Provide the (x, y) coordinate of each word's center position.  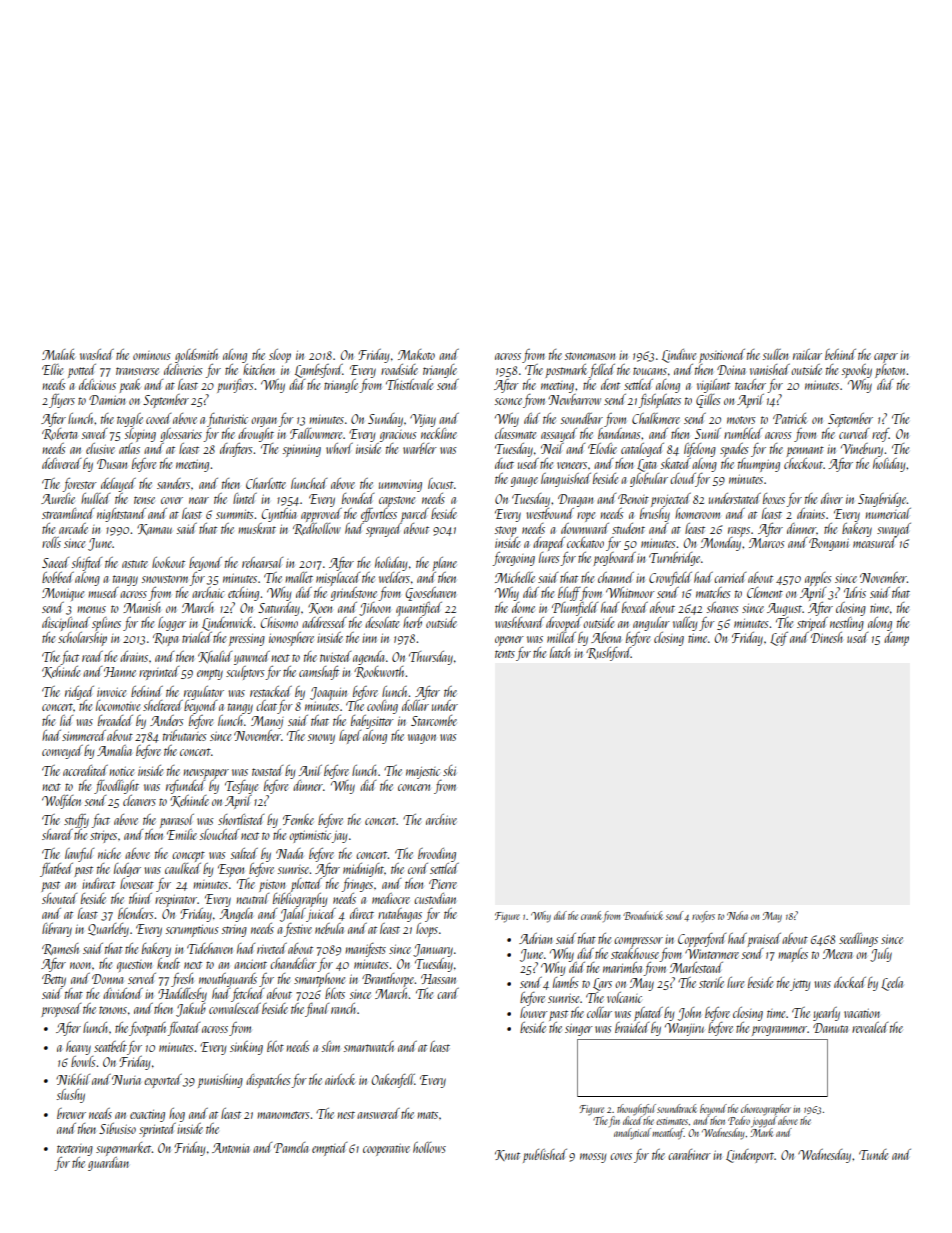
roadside (399, 369)
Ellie (52, 369)
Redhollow (317, 529)
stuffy (76, 821)
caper (886, 358)
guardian (108, 1164)
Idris (855, 592)
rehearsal (262, 562)
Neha (737, 915)
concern (414, 787)
